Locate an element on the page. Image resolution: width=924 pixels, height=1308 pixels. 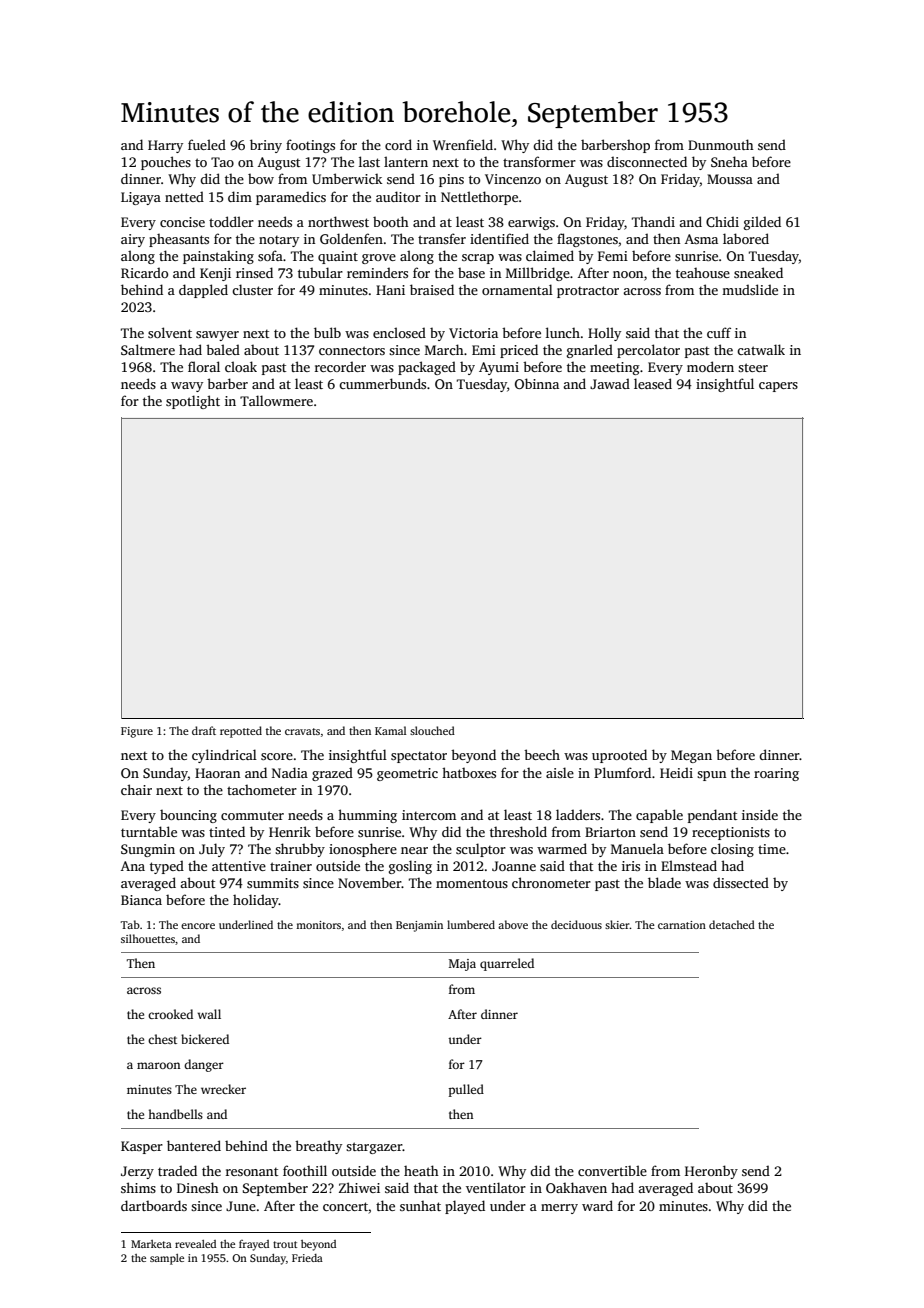
scrap is located at coordinates (478, 259).
